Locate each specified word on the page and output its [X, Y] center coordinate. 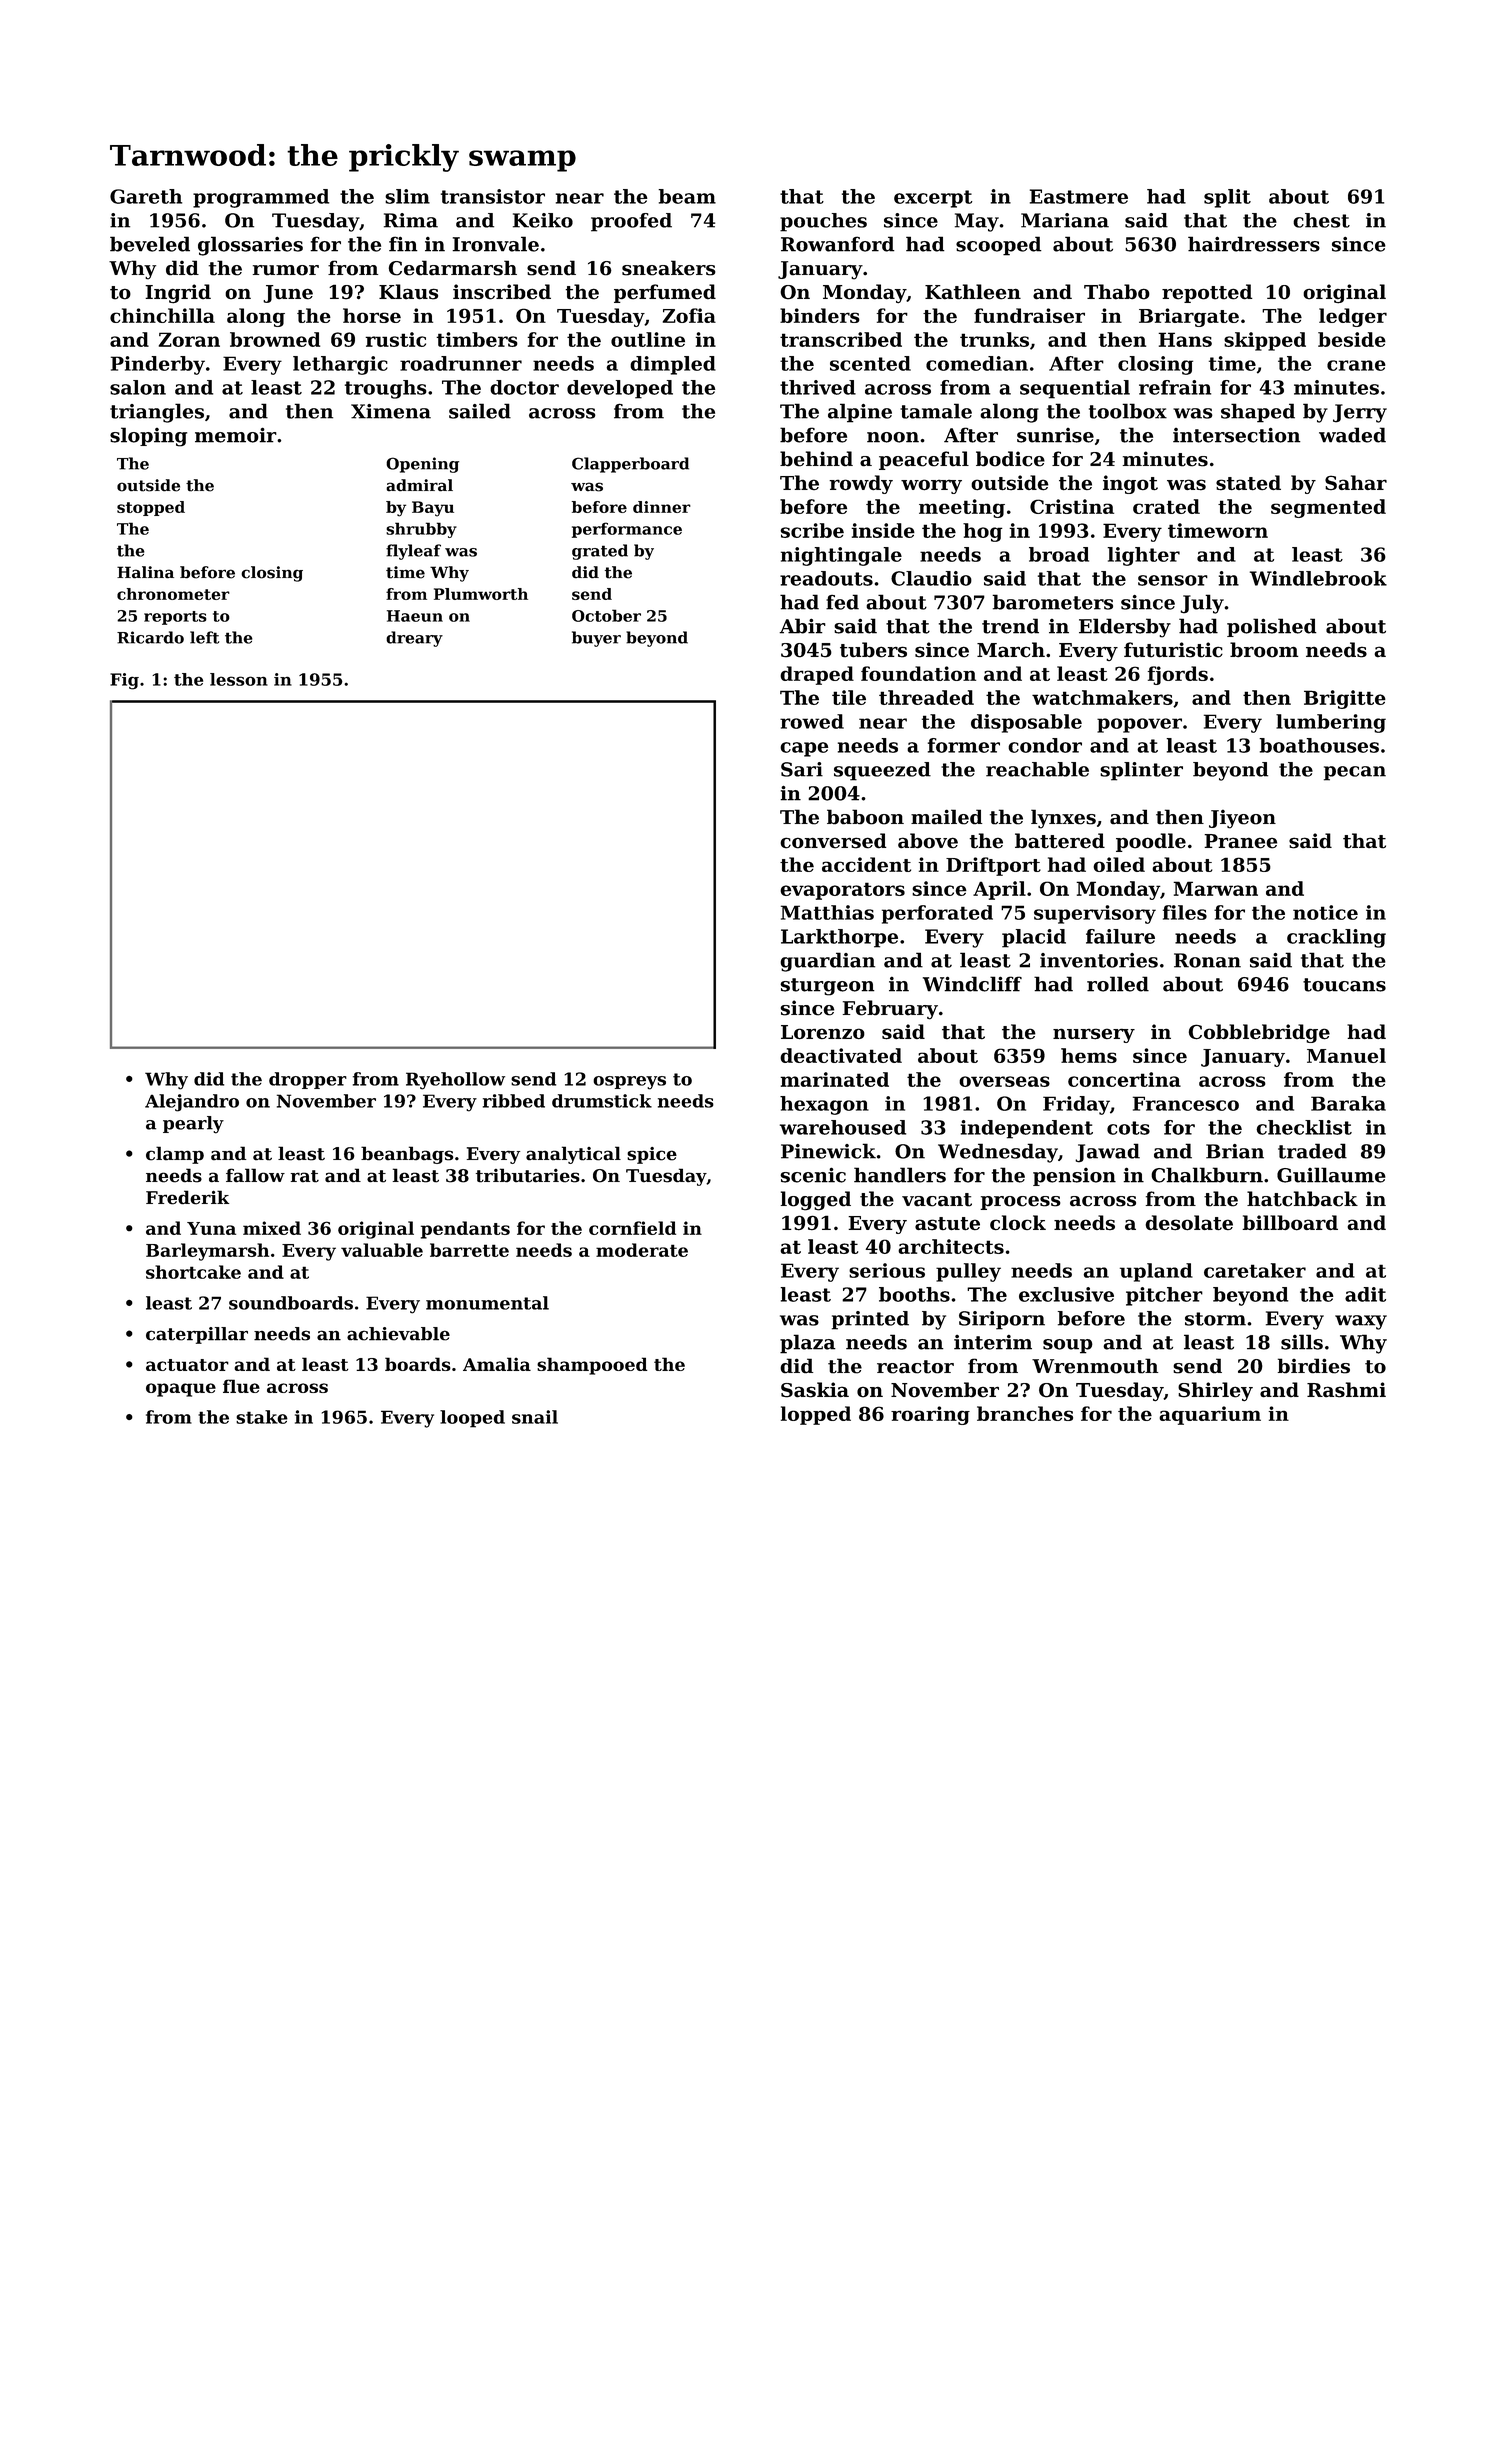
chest [1321, 220]
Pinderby [158, 365]
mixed [272, 1228]
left [204, 637]
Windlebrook [1318, 578]
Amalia [497, 1364]
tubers [873, 650]
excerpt [933, 199]
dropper [308, 1080]
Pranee [1240, 841]
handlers [900, 1175]
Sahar [1356, 482]
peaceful [924, 460]
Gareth [146, 196]
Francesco [1186, 1103]
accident [866, 864]
